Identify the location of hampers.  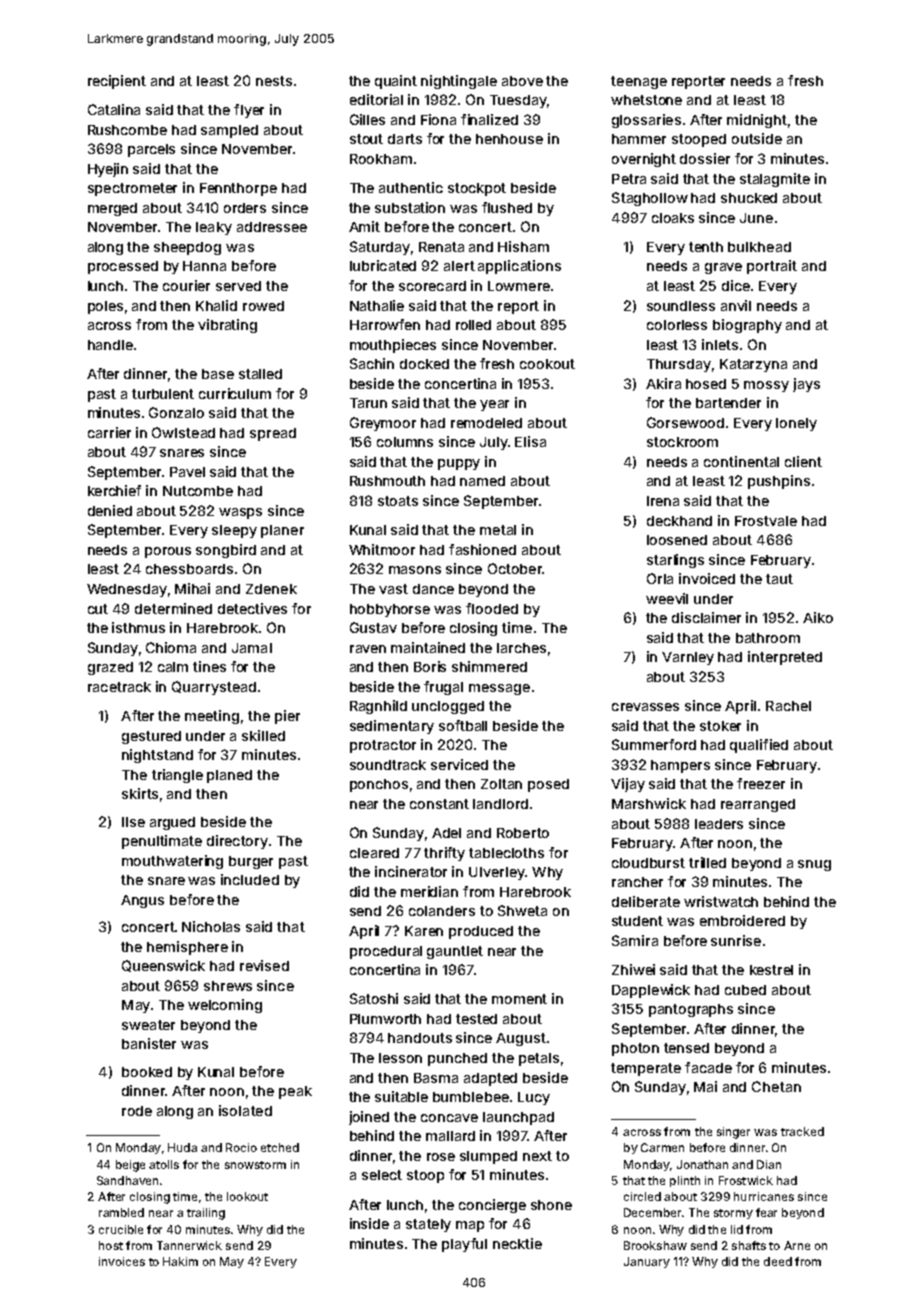
(680, 766).
